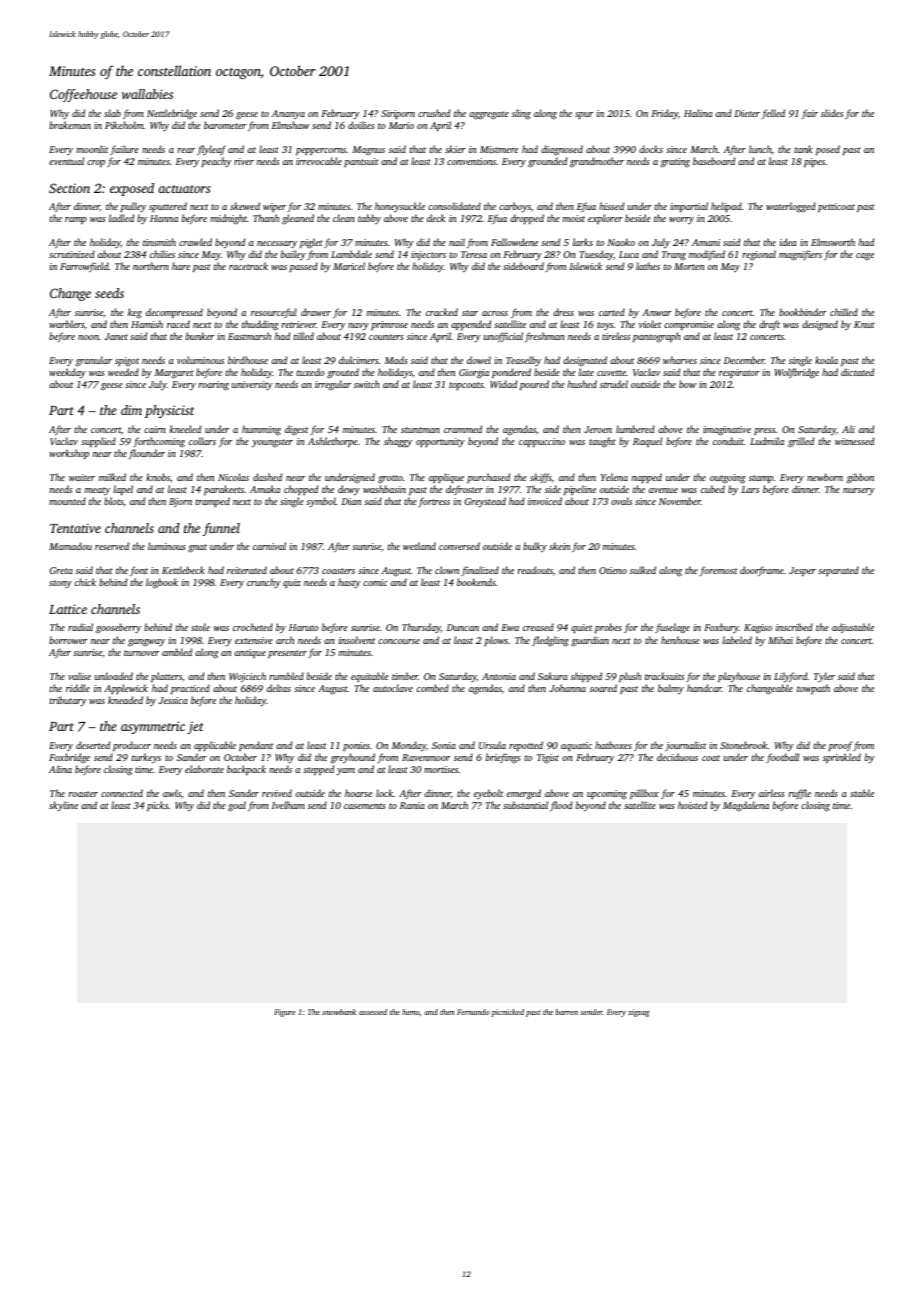 This screenshot has width=924, height=1308. I want to click on separated, so click(838, 571).
